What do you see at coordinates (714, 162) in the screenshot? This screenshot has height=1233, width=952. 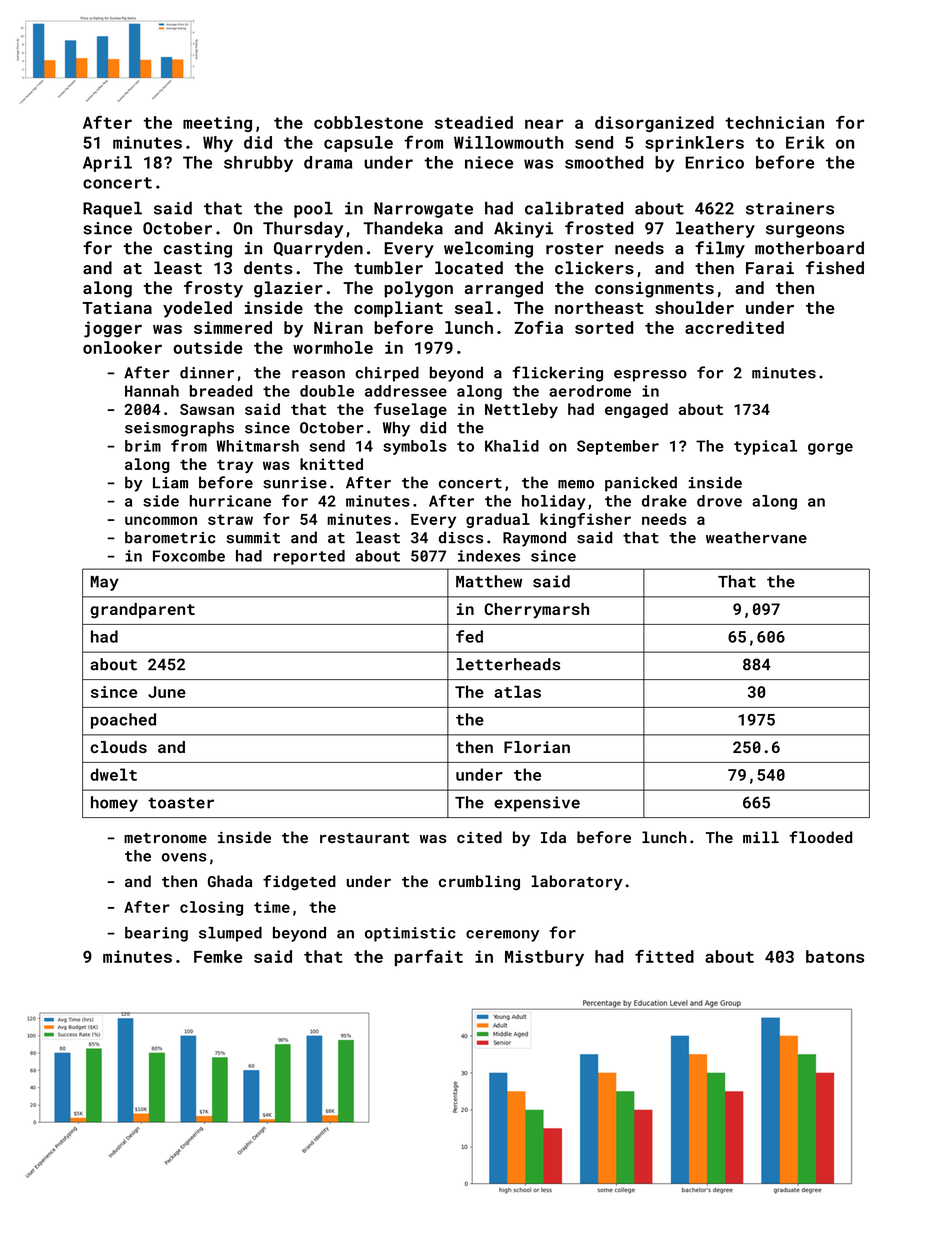 I see `Enrico` at bounding box center [714, 162].
